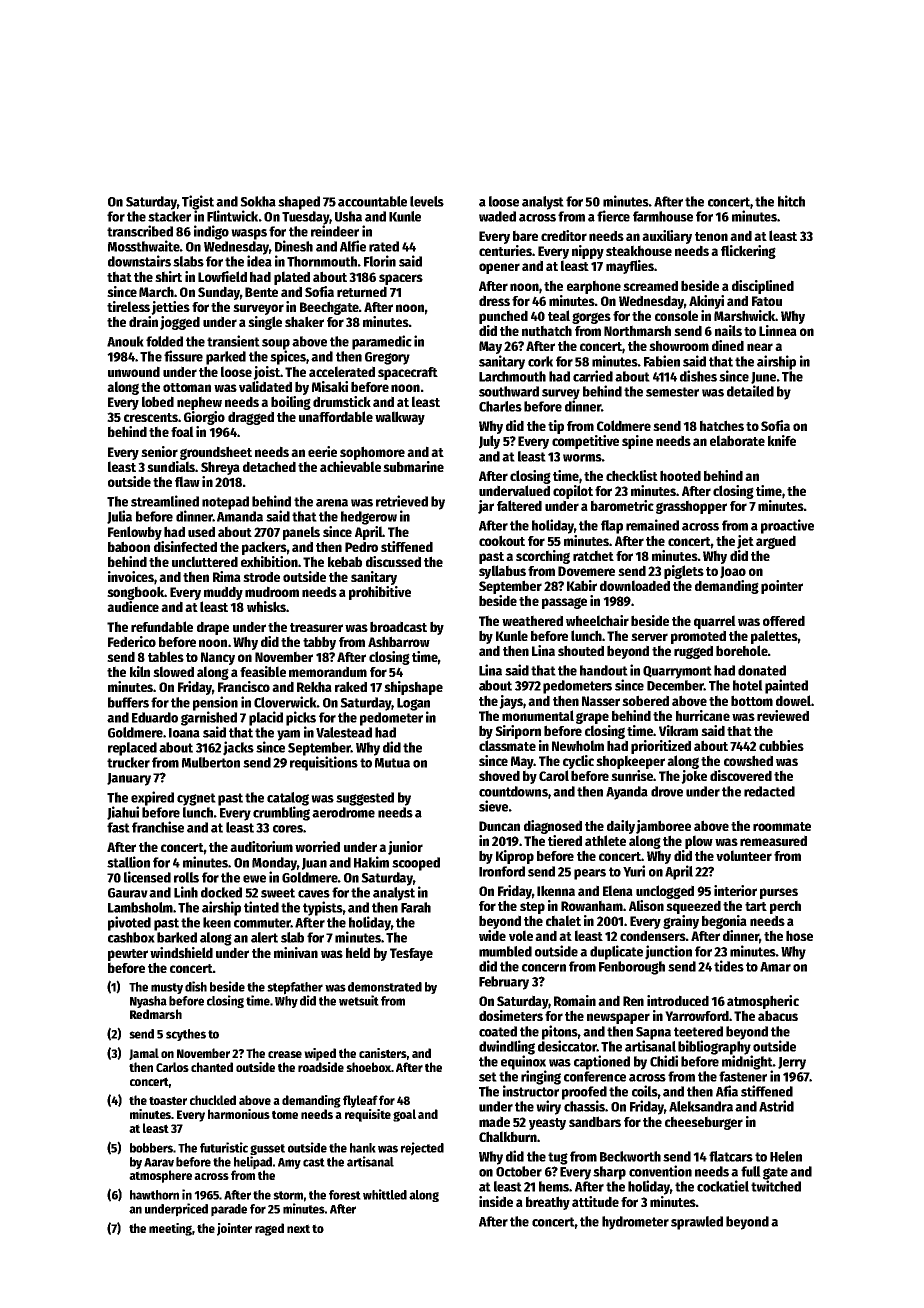 This screenshot has height=1308, width=924. I want to click on teal, so click(559, 315).
